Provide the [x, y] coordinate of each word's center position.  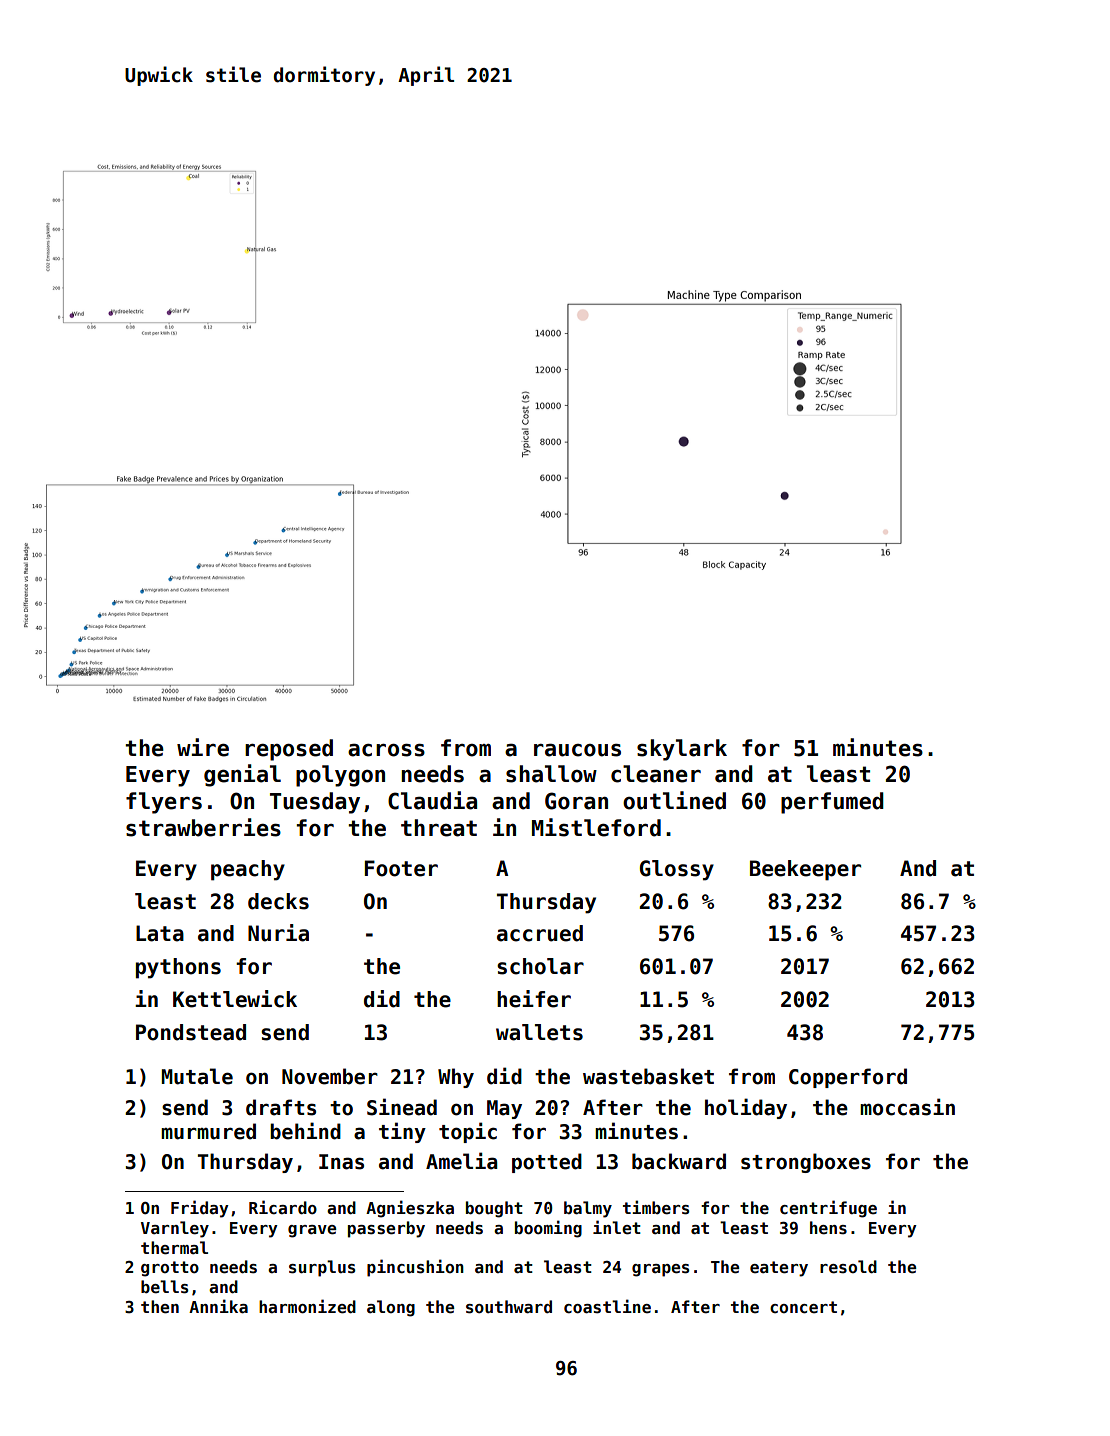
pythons [178, 968]
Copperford [848, 1078]
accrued [540, 933]
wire [203, 747]
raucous [577, 750]
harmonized [307, 1306]
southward [509, 1307]
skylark [682, 750]
